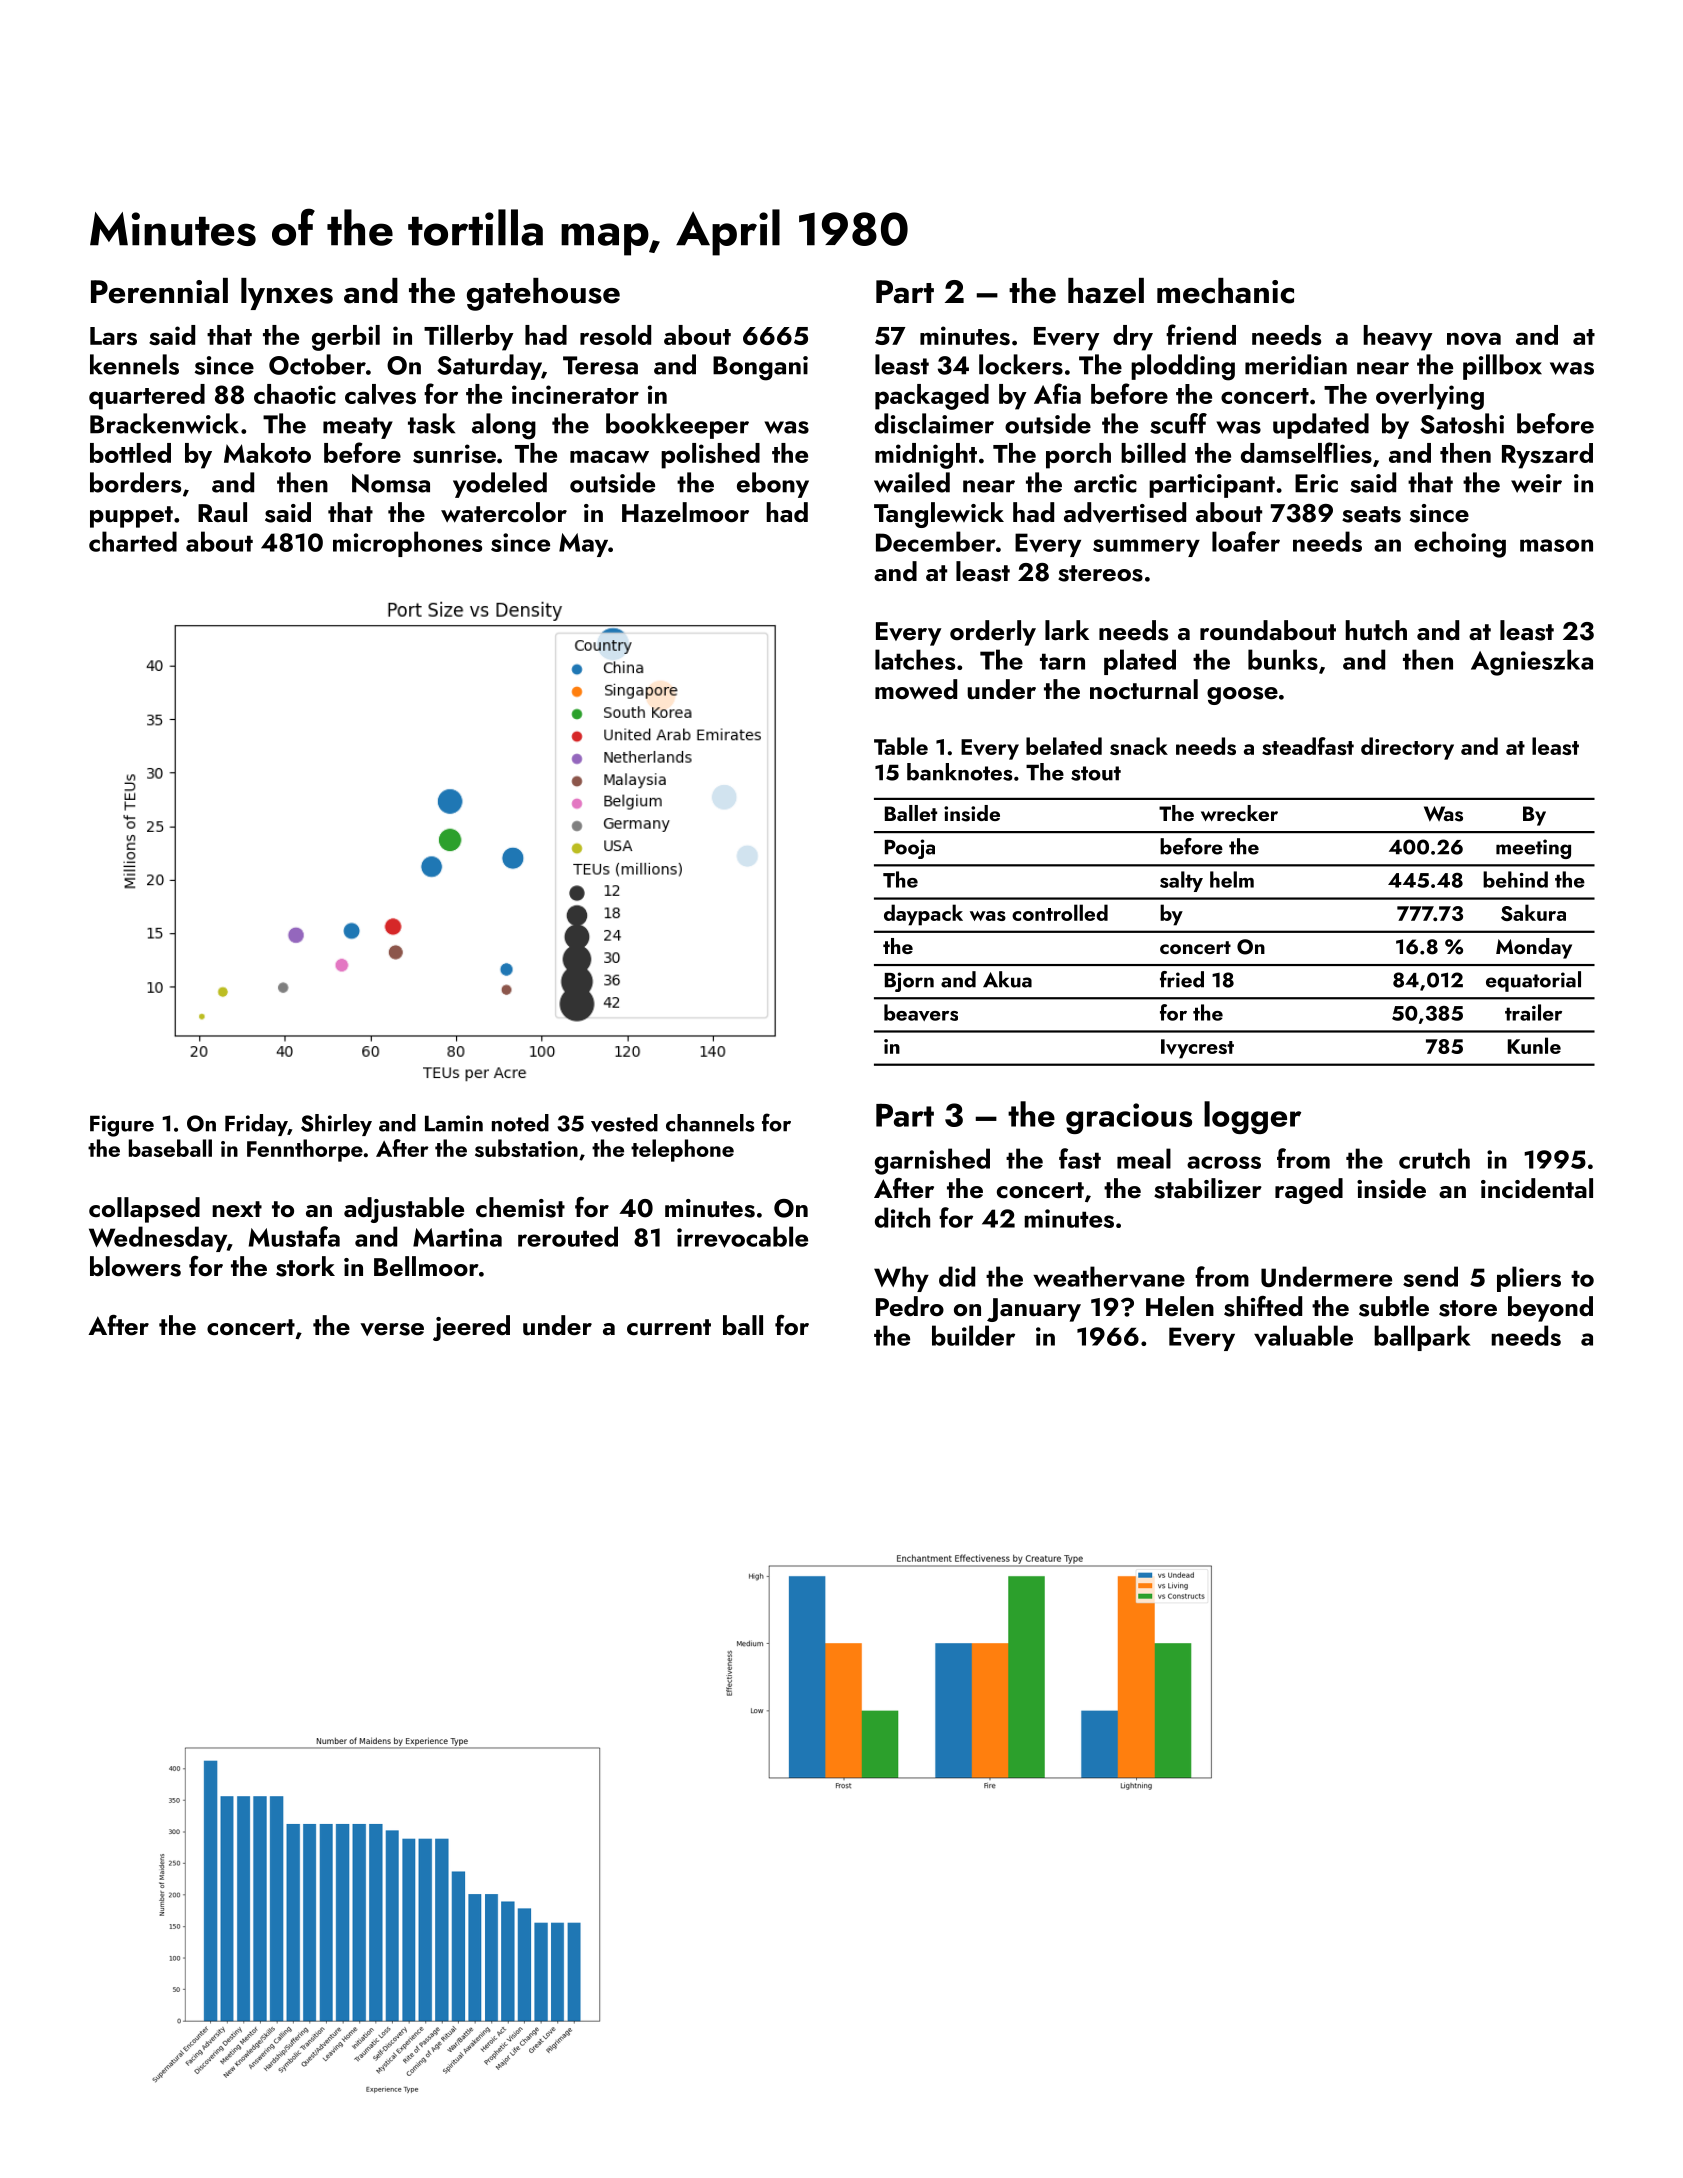 The image size is (1683, 2178). I want to click on plodding, so click(1183, 367).
